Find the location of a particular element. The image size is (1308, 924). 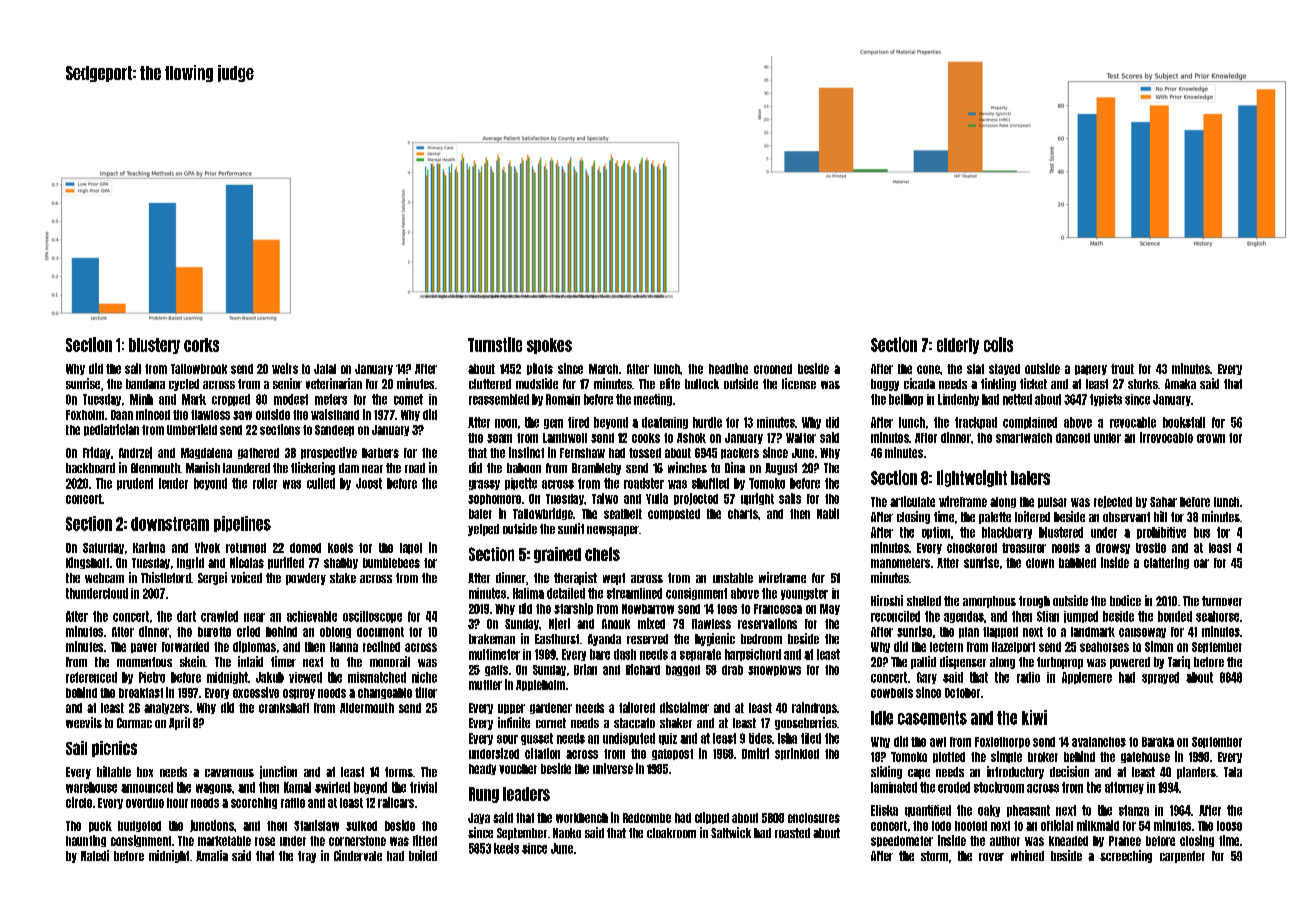

unstable is located at coordinates (733, 578).
